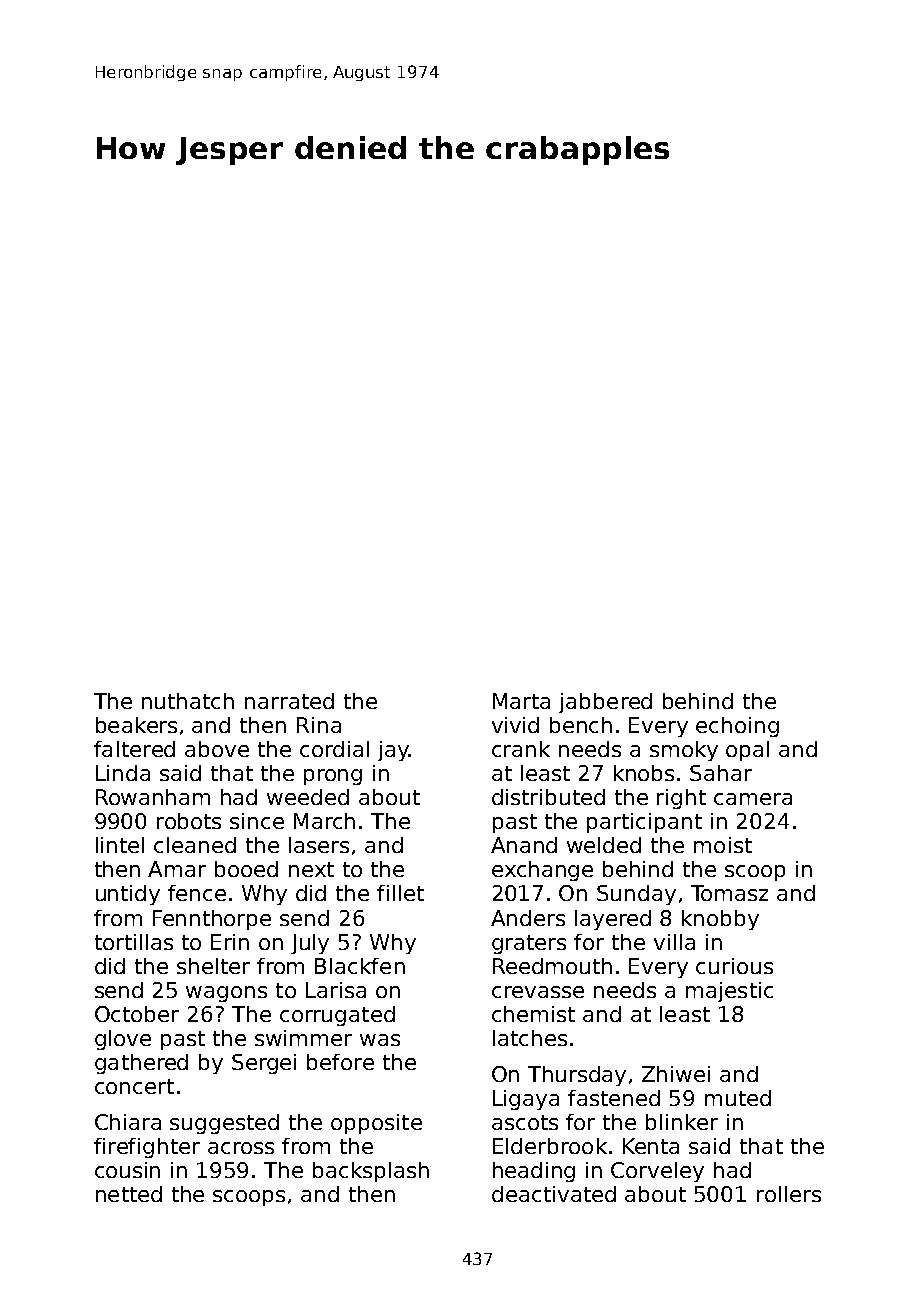  I want to click on Larisa, so click(336, 990).
